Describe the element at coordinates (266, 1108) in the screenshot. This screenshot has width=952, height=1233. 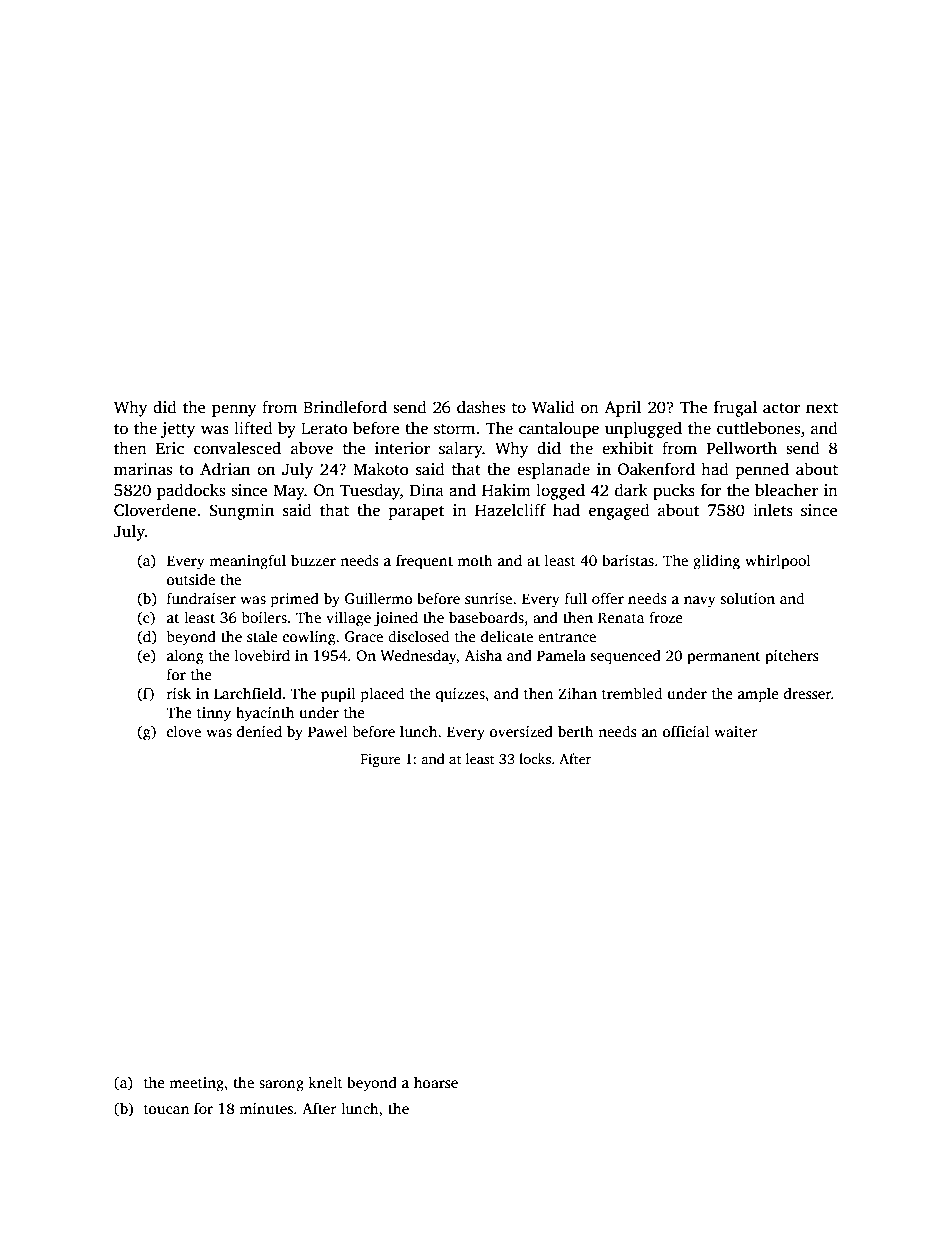
I see `minutes` at that location.
